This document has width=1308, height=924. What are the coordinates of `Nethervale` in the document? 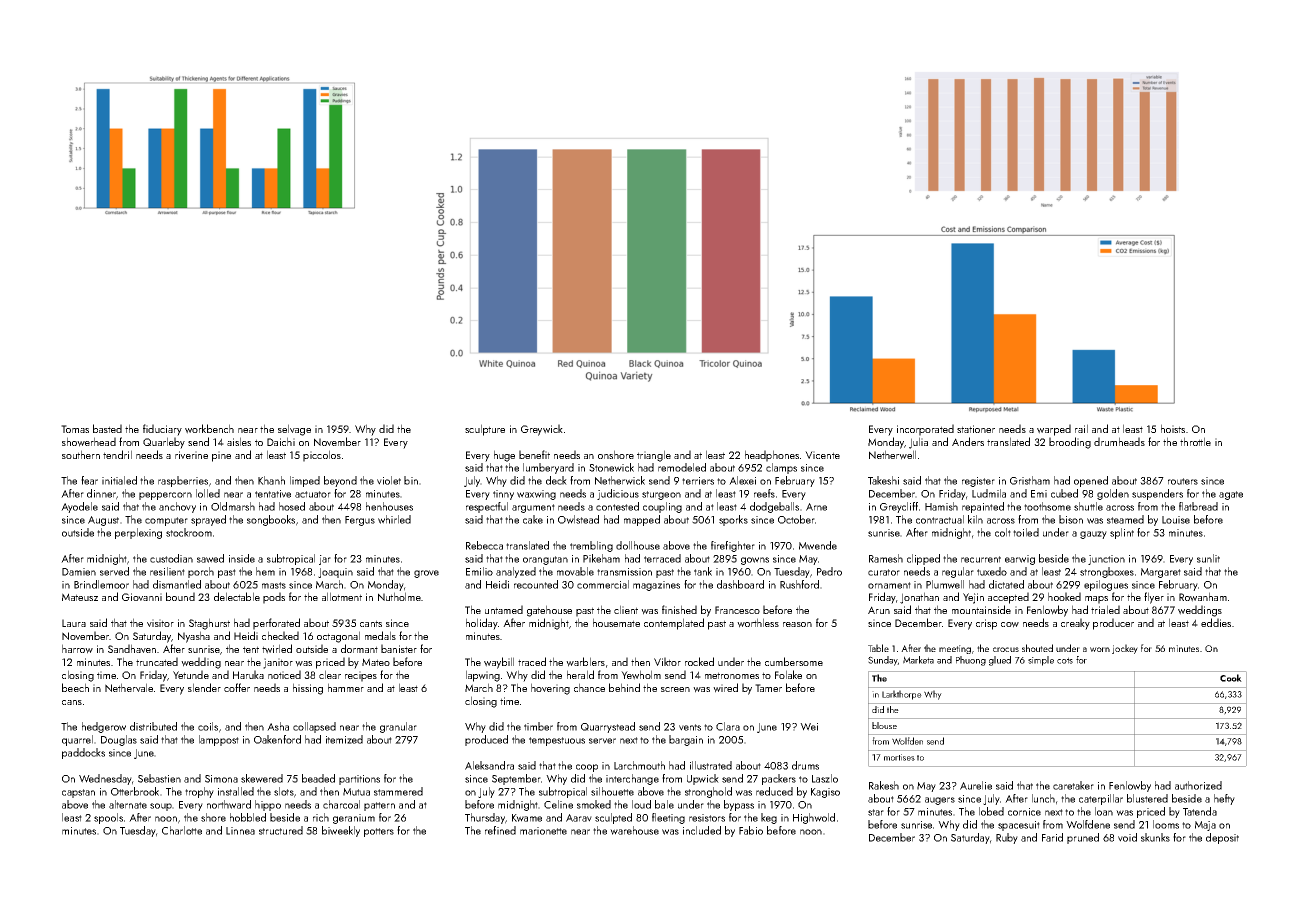 It's located at (129, 687).
